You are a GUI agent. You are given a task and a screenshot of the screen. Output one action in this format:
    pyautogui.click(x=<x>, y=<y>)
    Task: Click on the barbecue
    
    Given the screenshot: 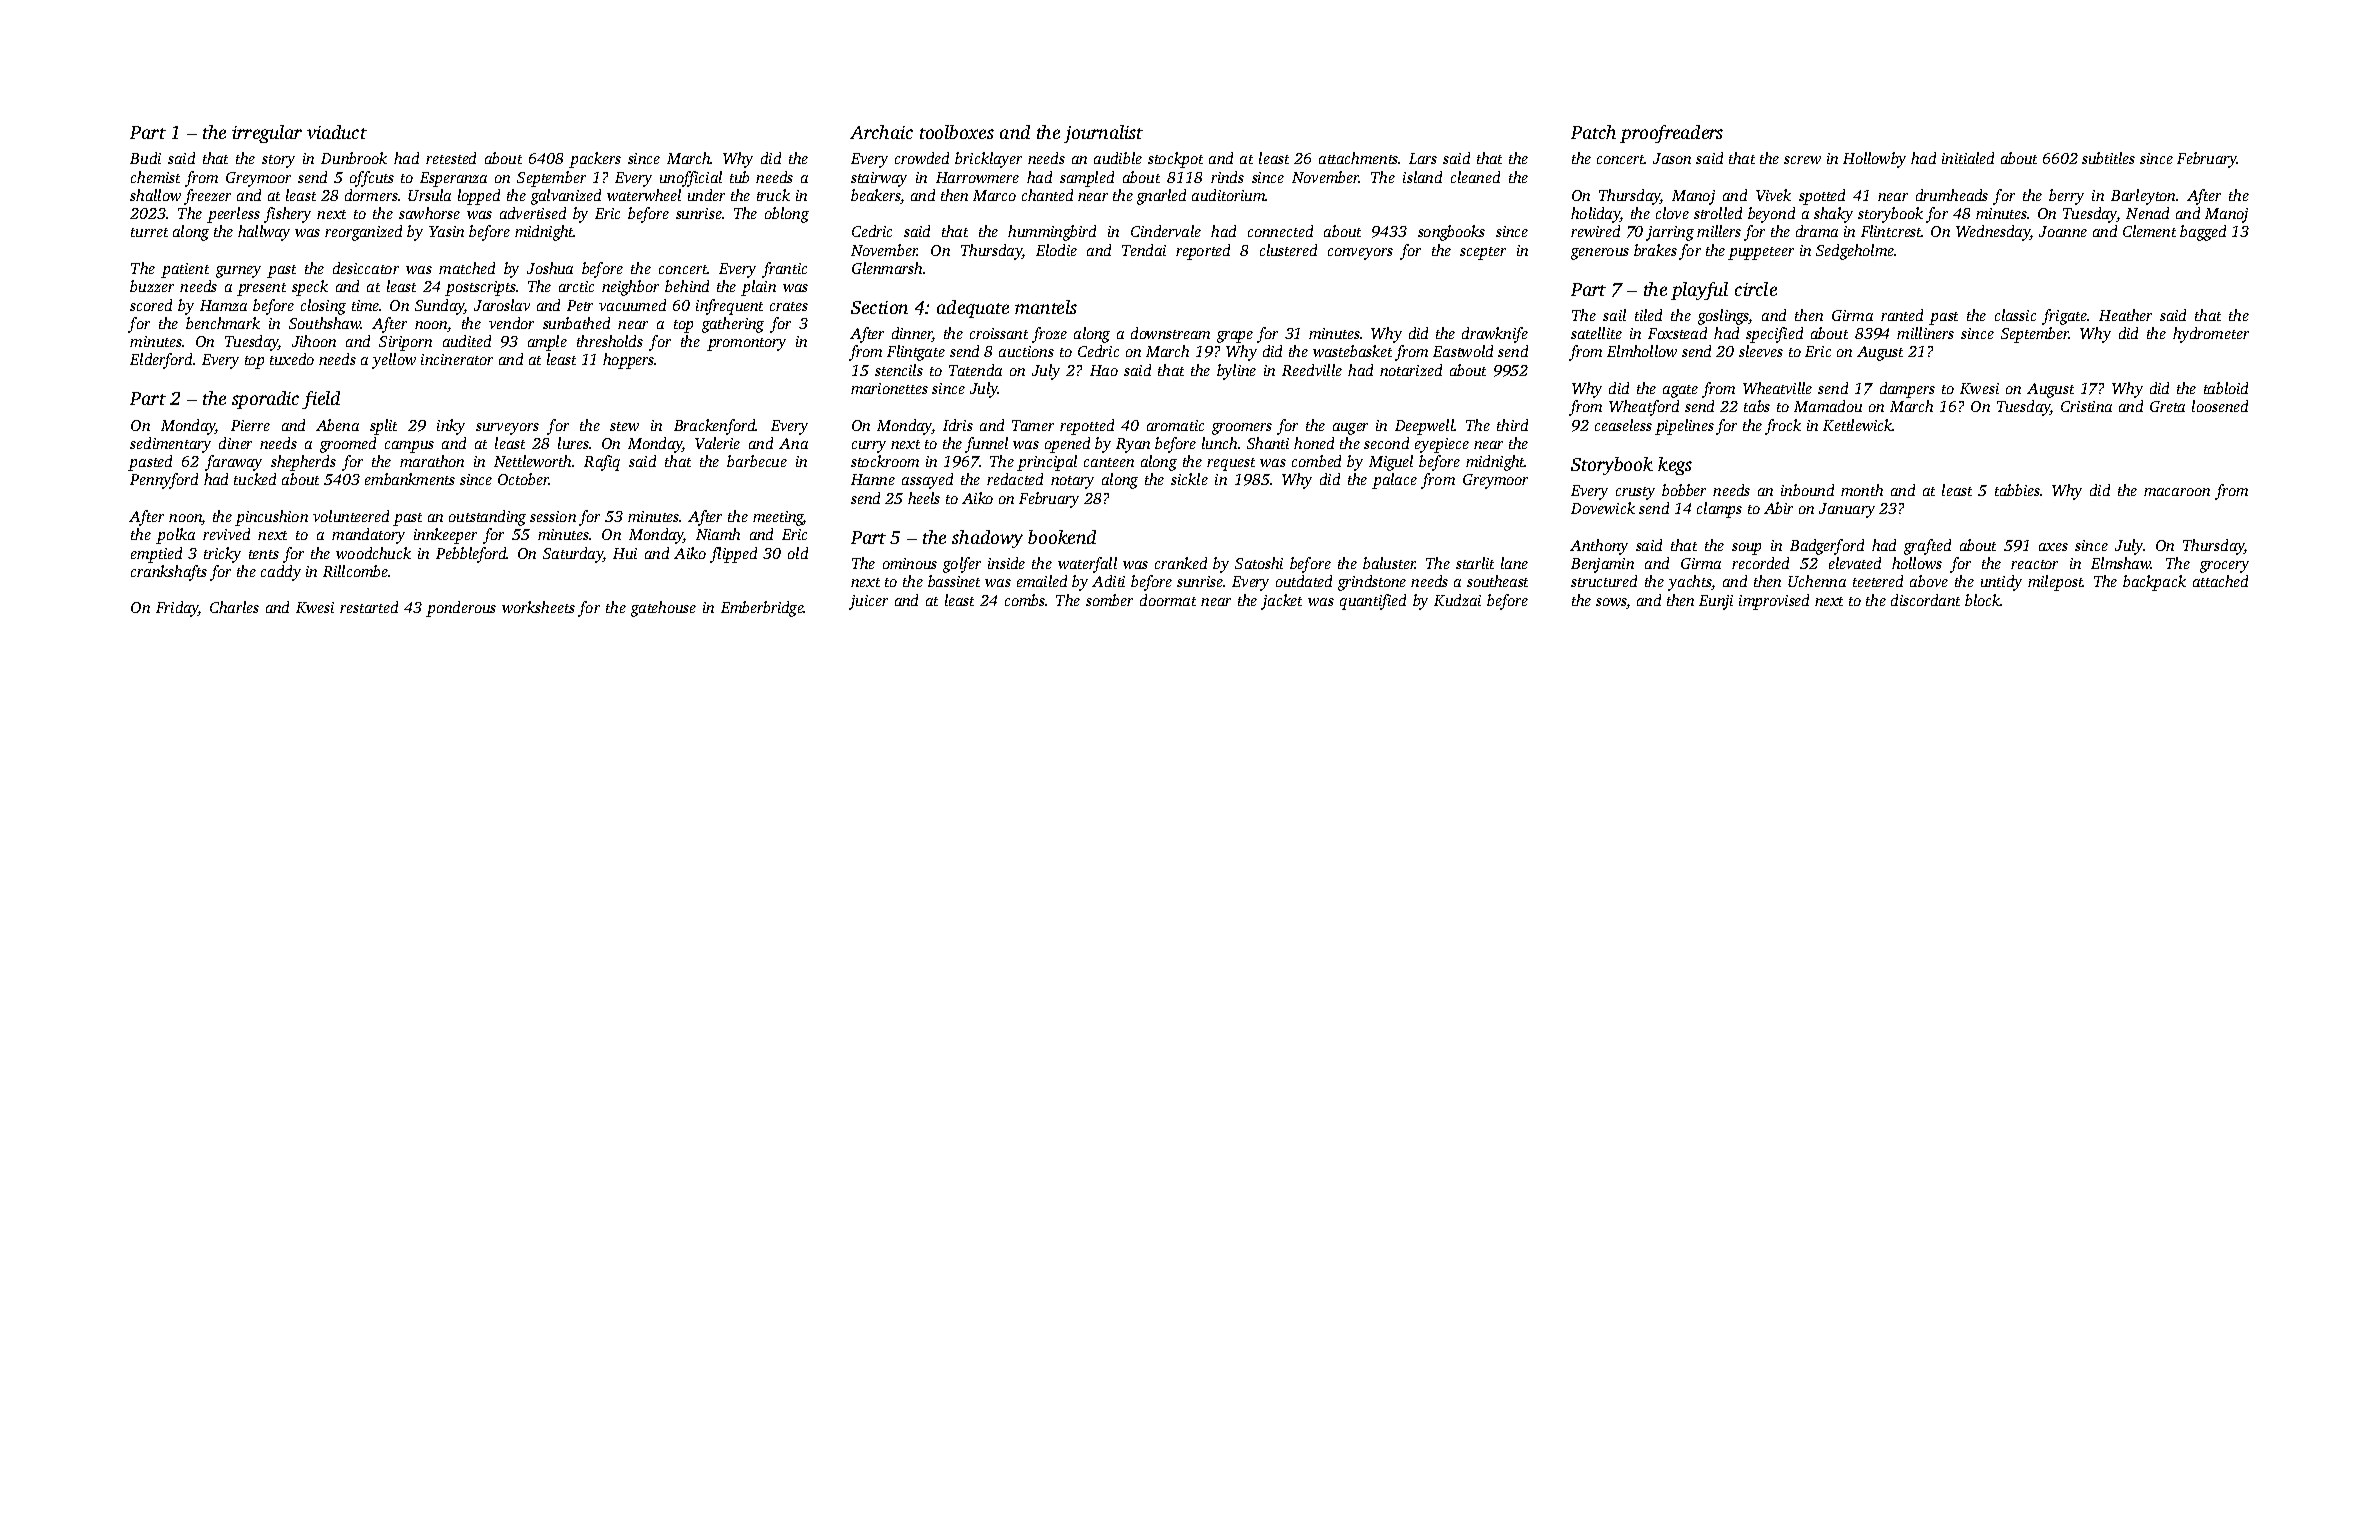 What is the action you would take?
    pyautogui.click(x=757, y=461)
